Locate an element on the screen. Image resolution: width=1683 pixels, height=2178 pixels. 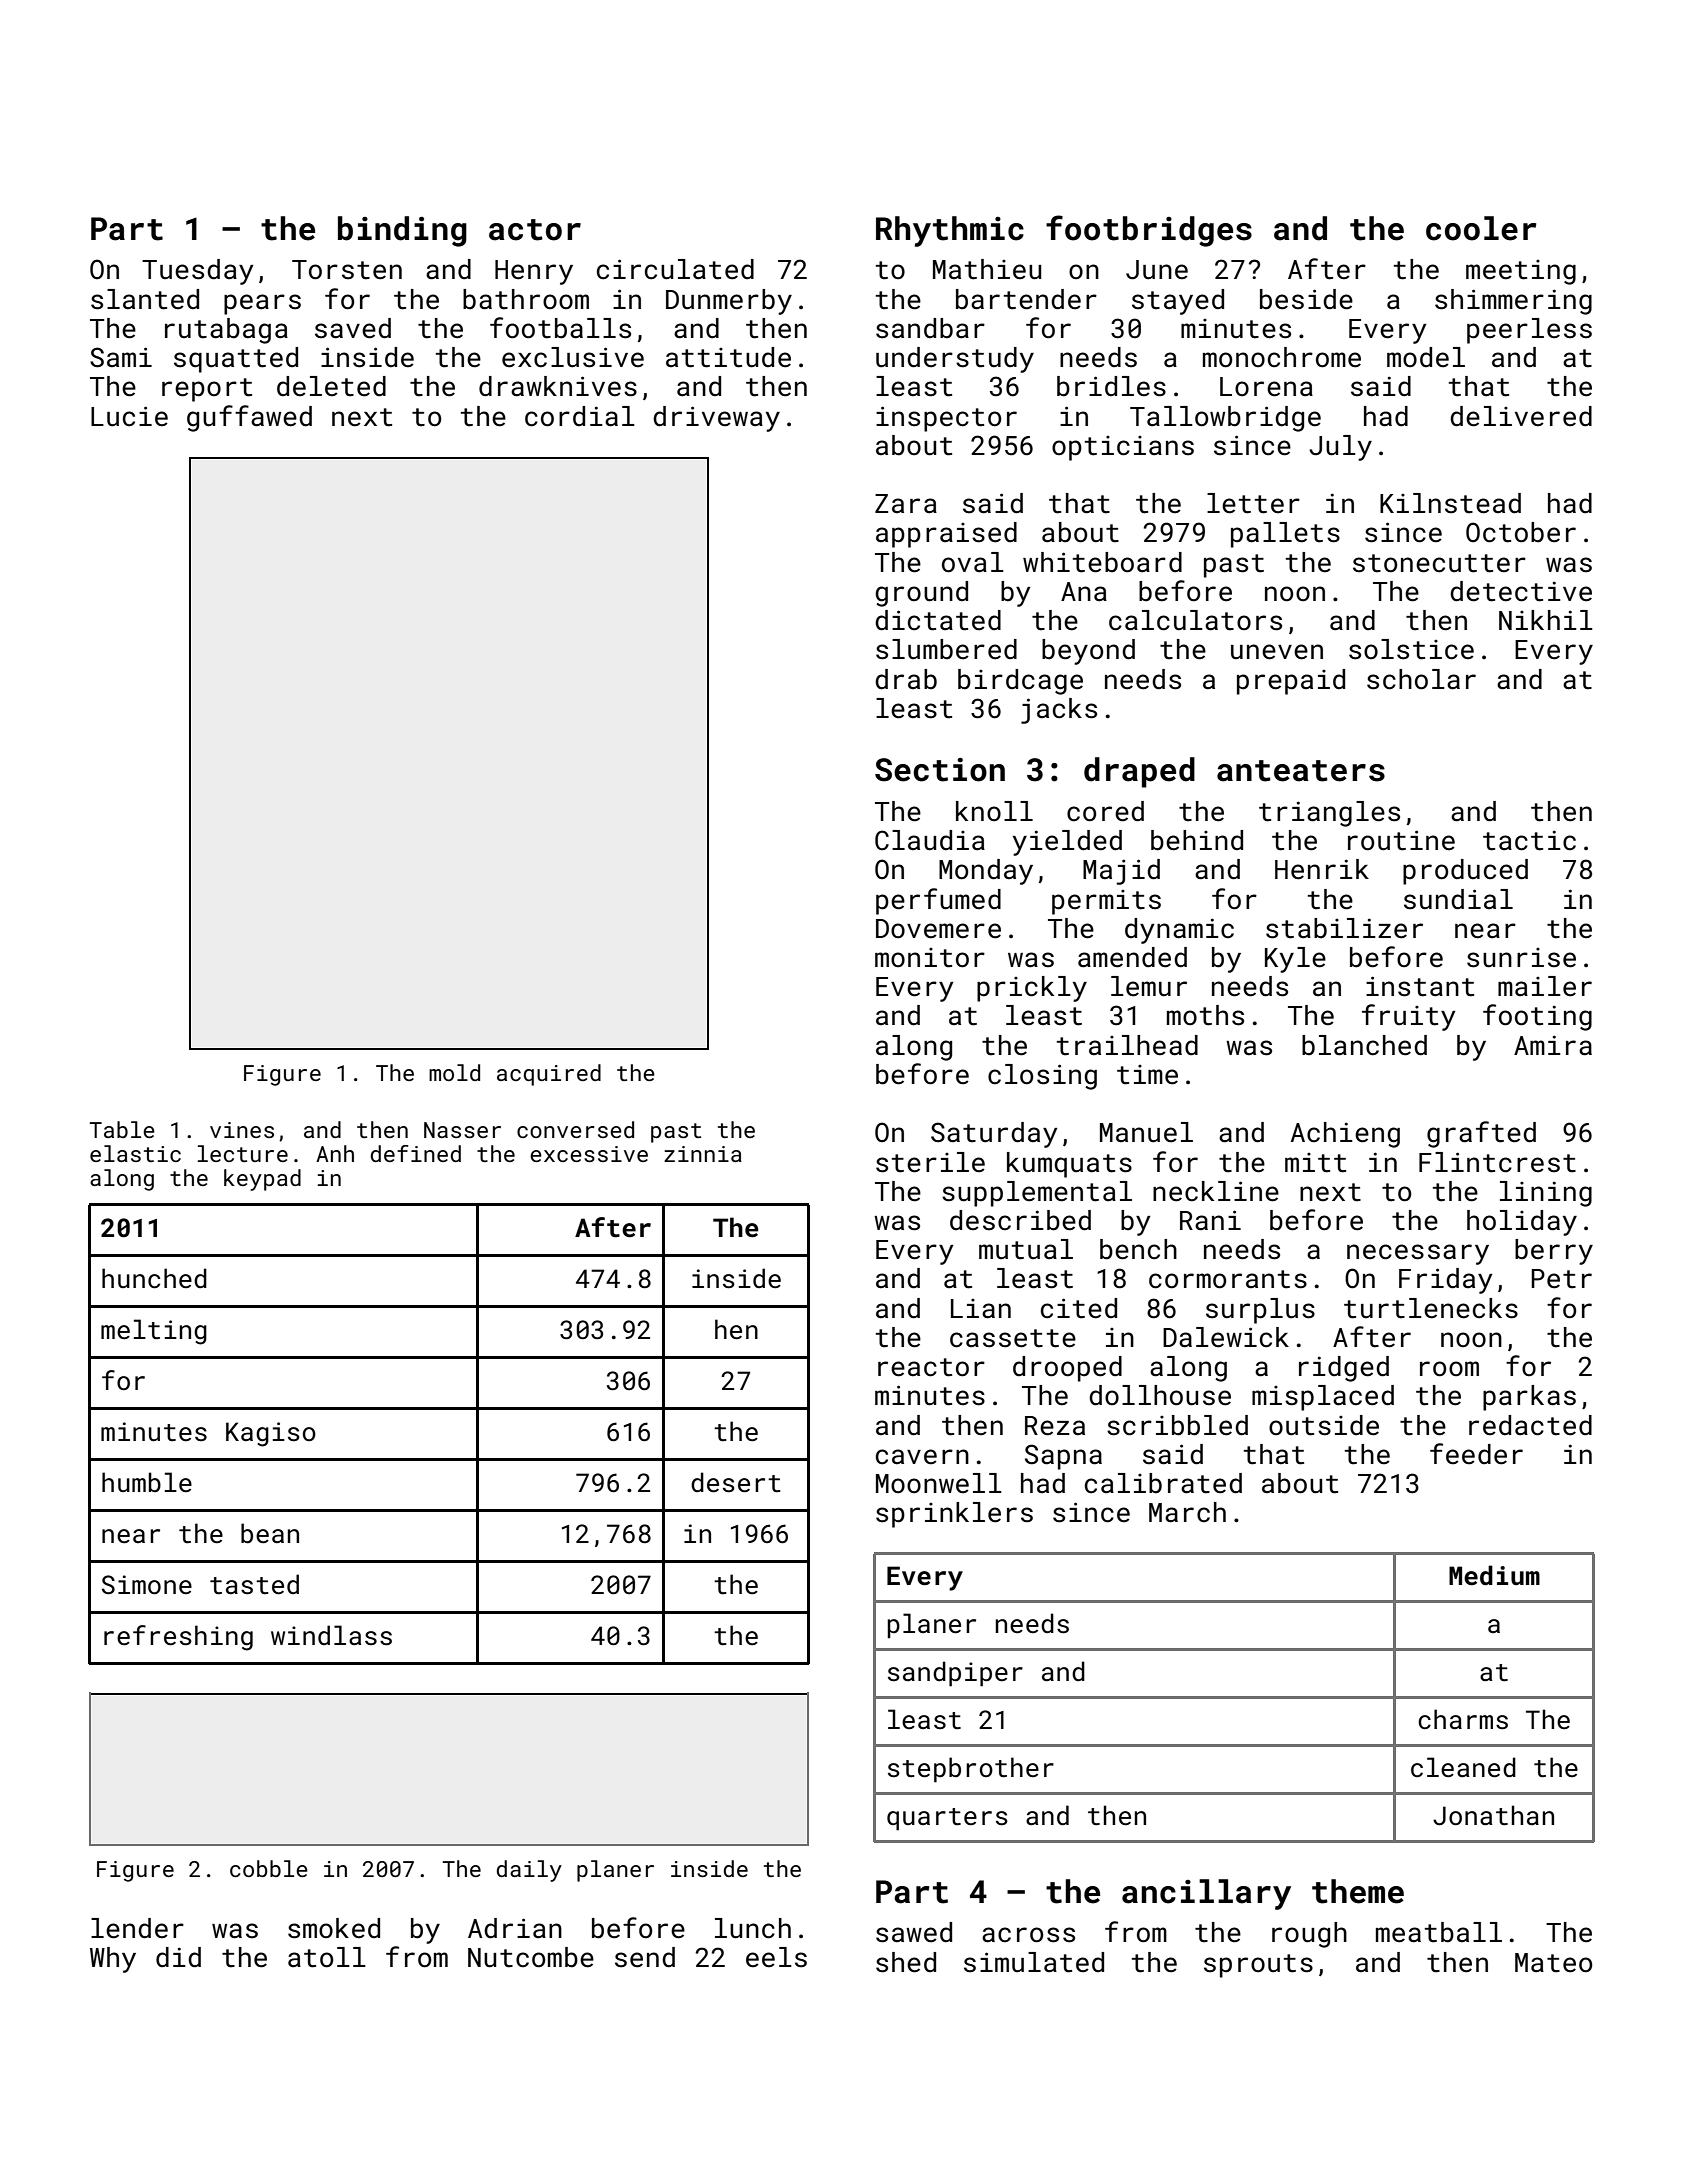
cormorants is located at coordinates (1228, 1279).
